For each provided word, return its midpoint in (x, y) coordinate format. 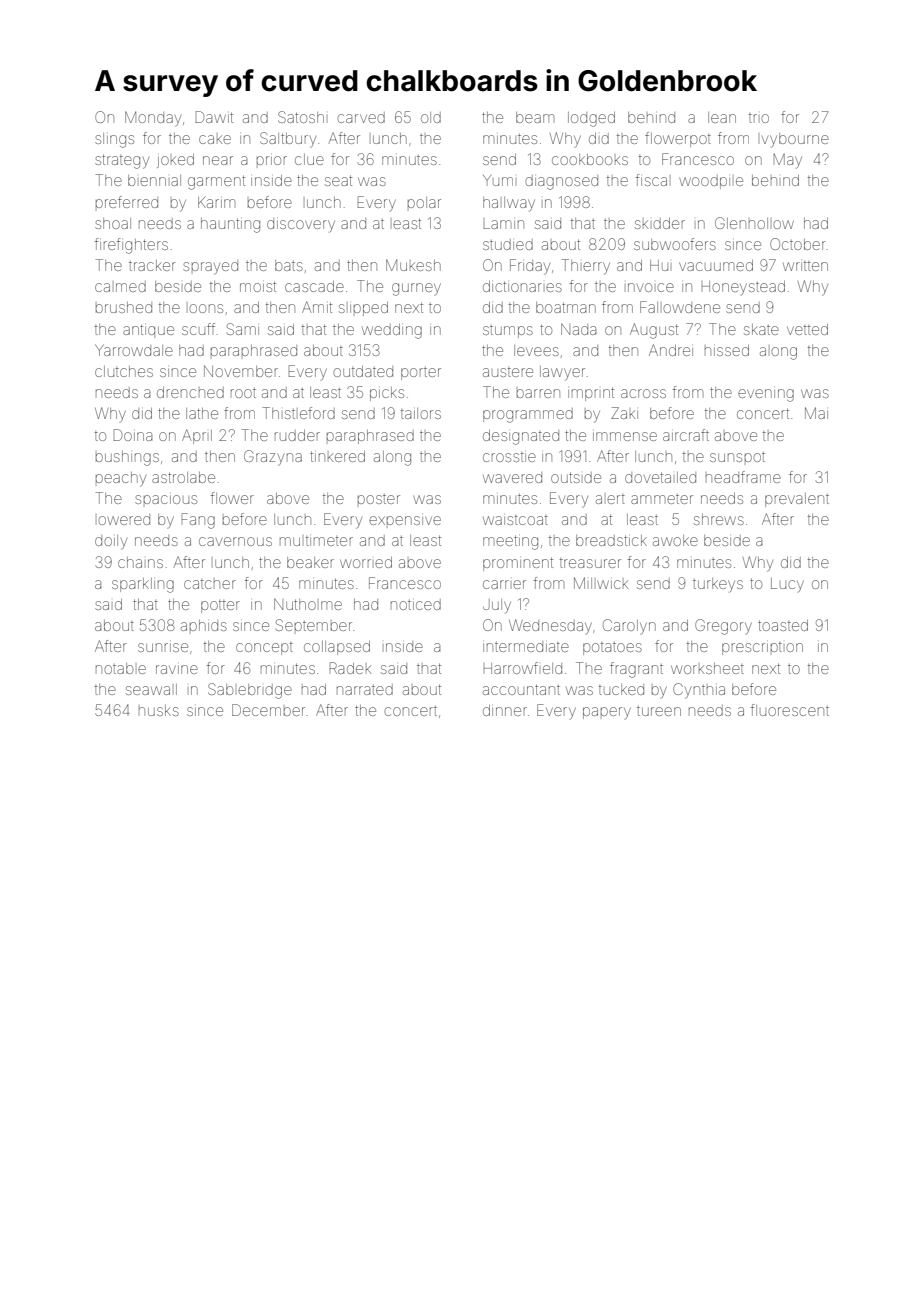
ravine (177, 669)
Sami (243, 329)
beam (535, 117)
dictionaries (522, 286)
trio (759, 118)
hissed (727, 350)
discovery (301, 225)
